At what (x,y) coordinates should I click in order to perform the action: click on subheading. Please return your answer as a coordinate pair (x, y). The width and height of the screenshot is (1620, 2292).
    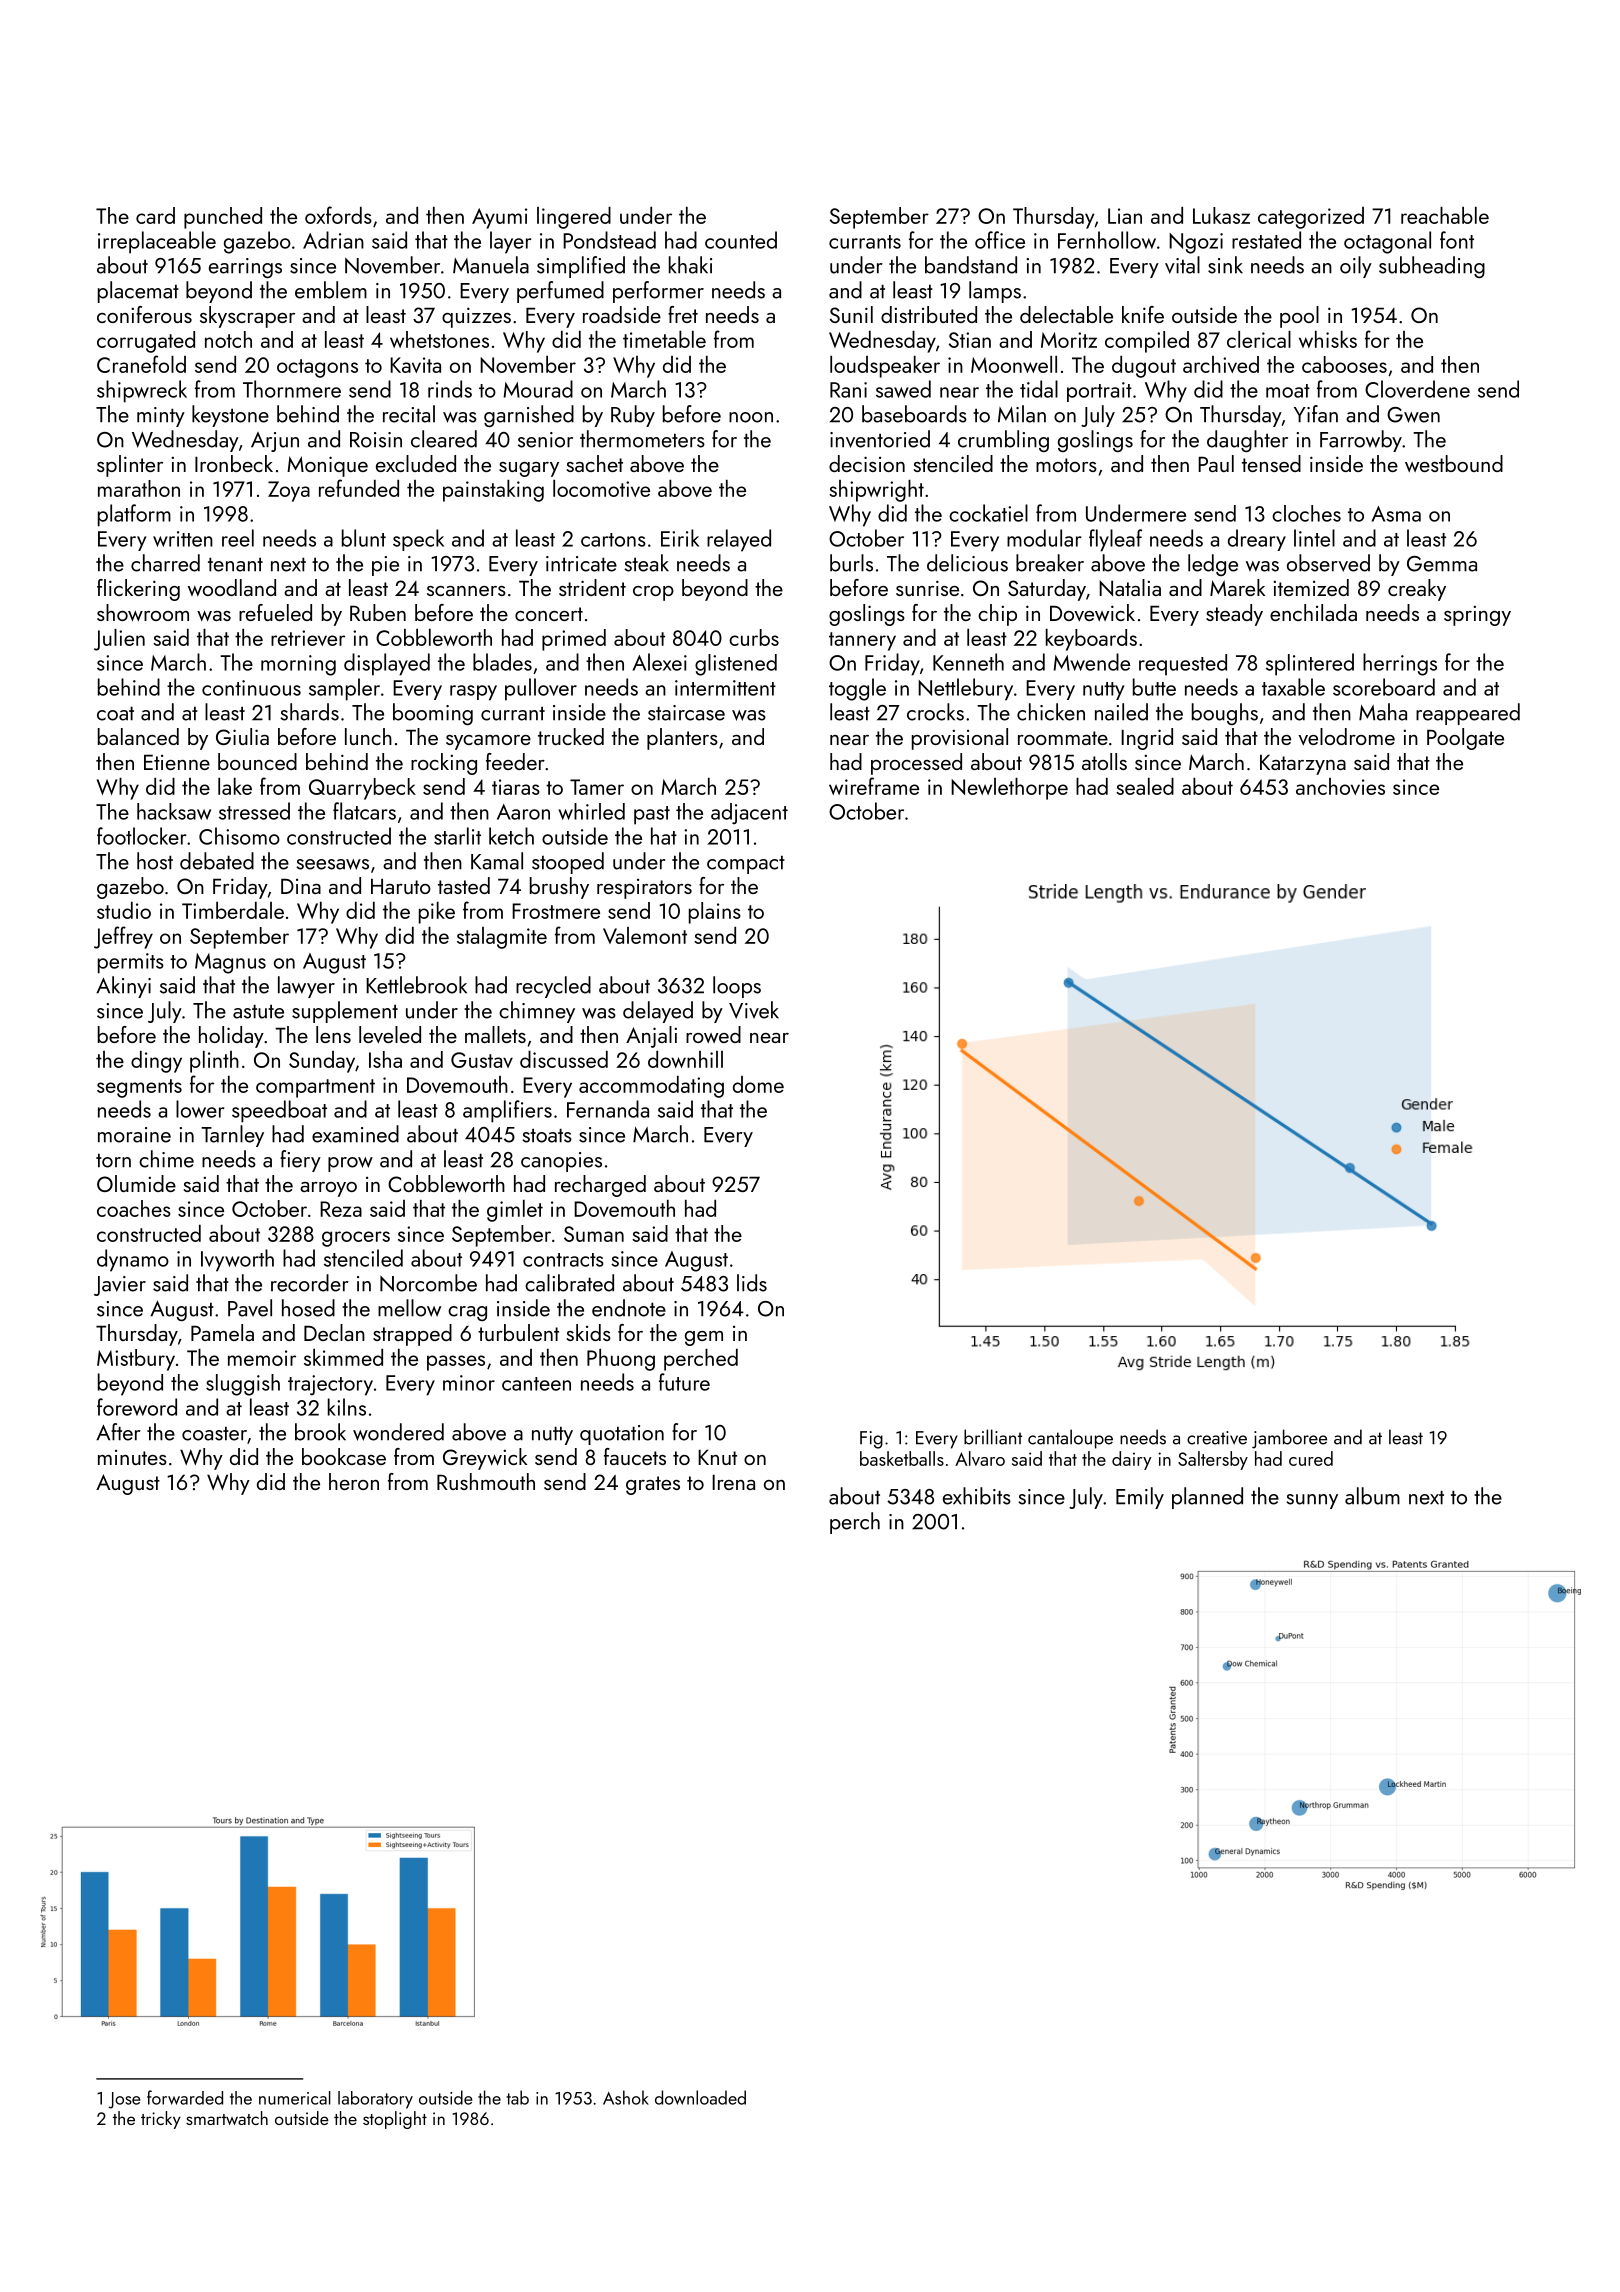
    Looking at the image, I should click on (1432, 267).
